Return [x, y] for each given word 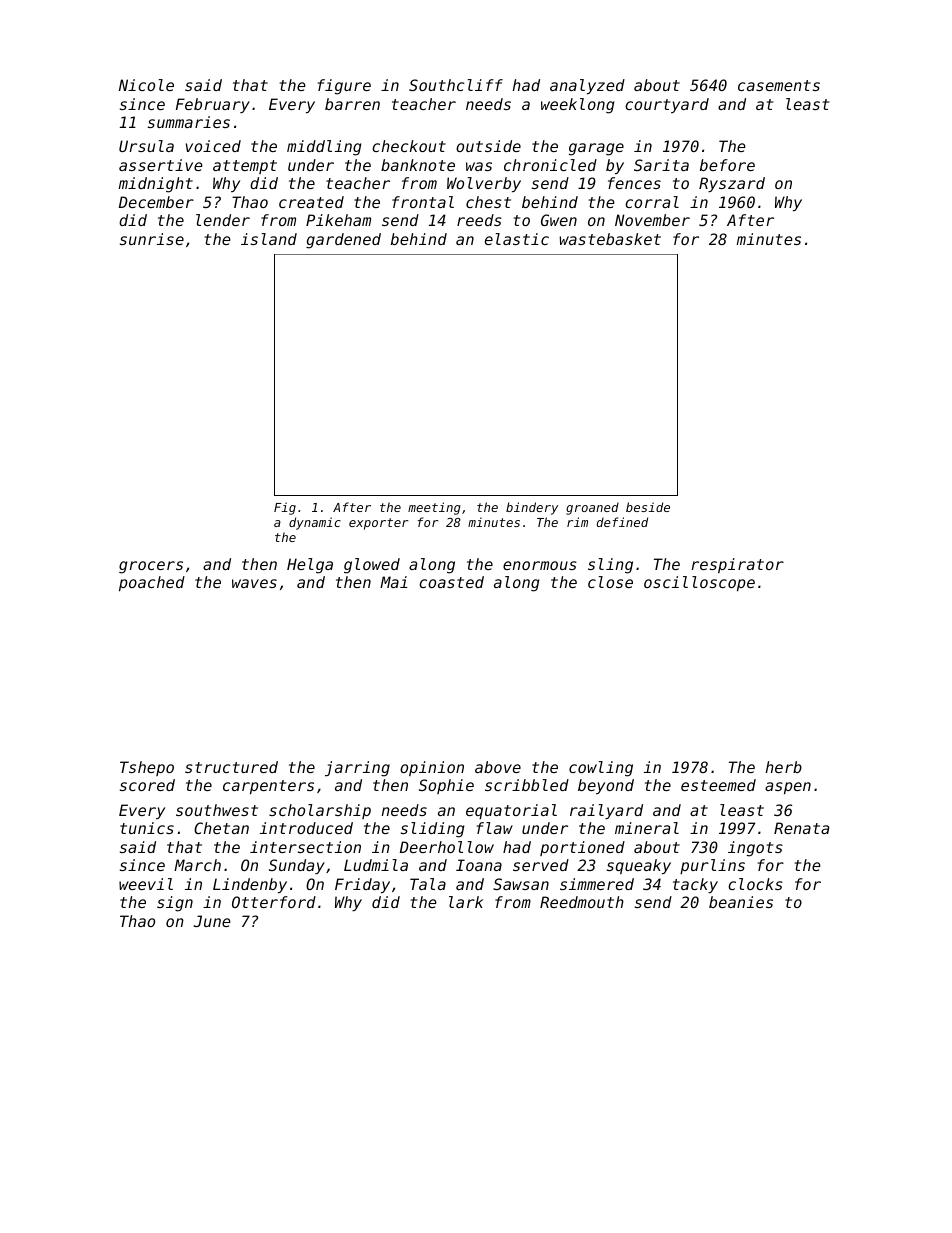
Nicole [146, 85]
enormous [540, 565]
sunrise [152, 239]
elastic [517, 239]
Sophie [446, 786]
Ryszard [732, 184]
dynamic [315, 523]
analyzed [587, 86]
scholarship [320, 811]
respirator [738, 565]
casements [779, 85]
